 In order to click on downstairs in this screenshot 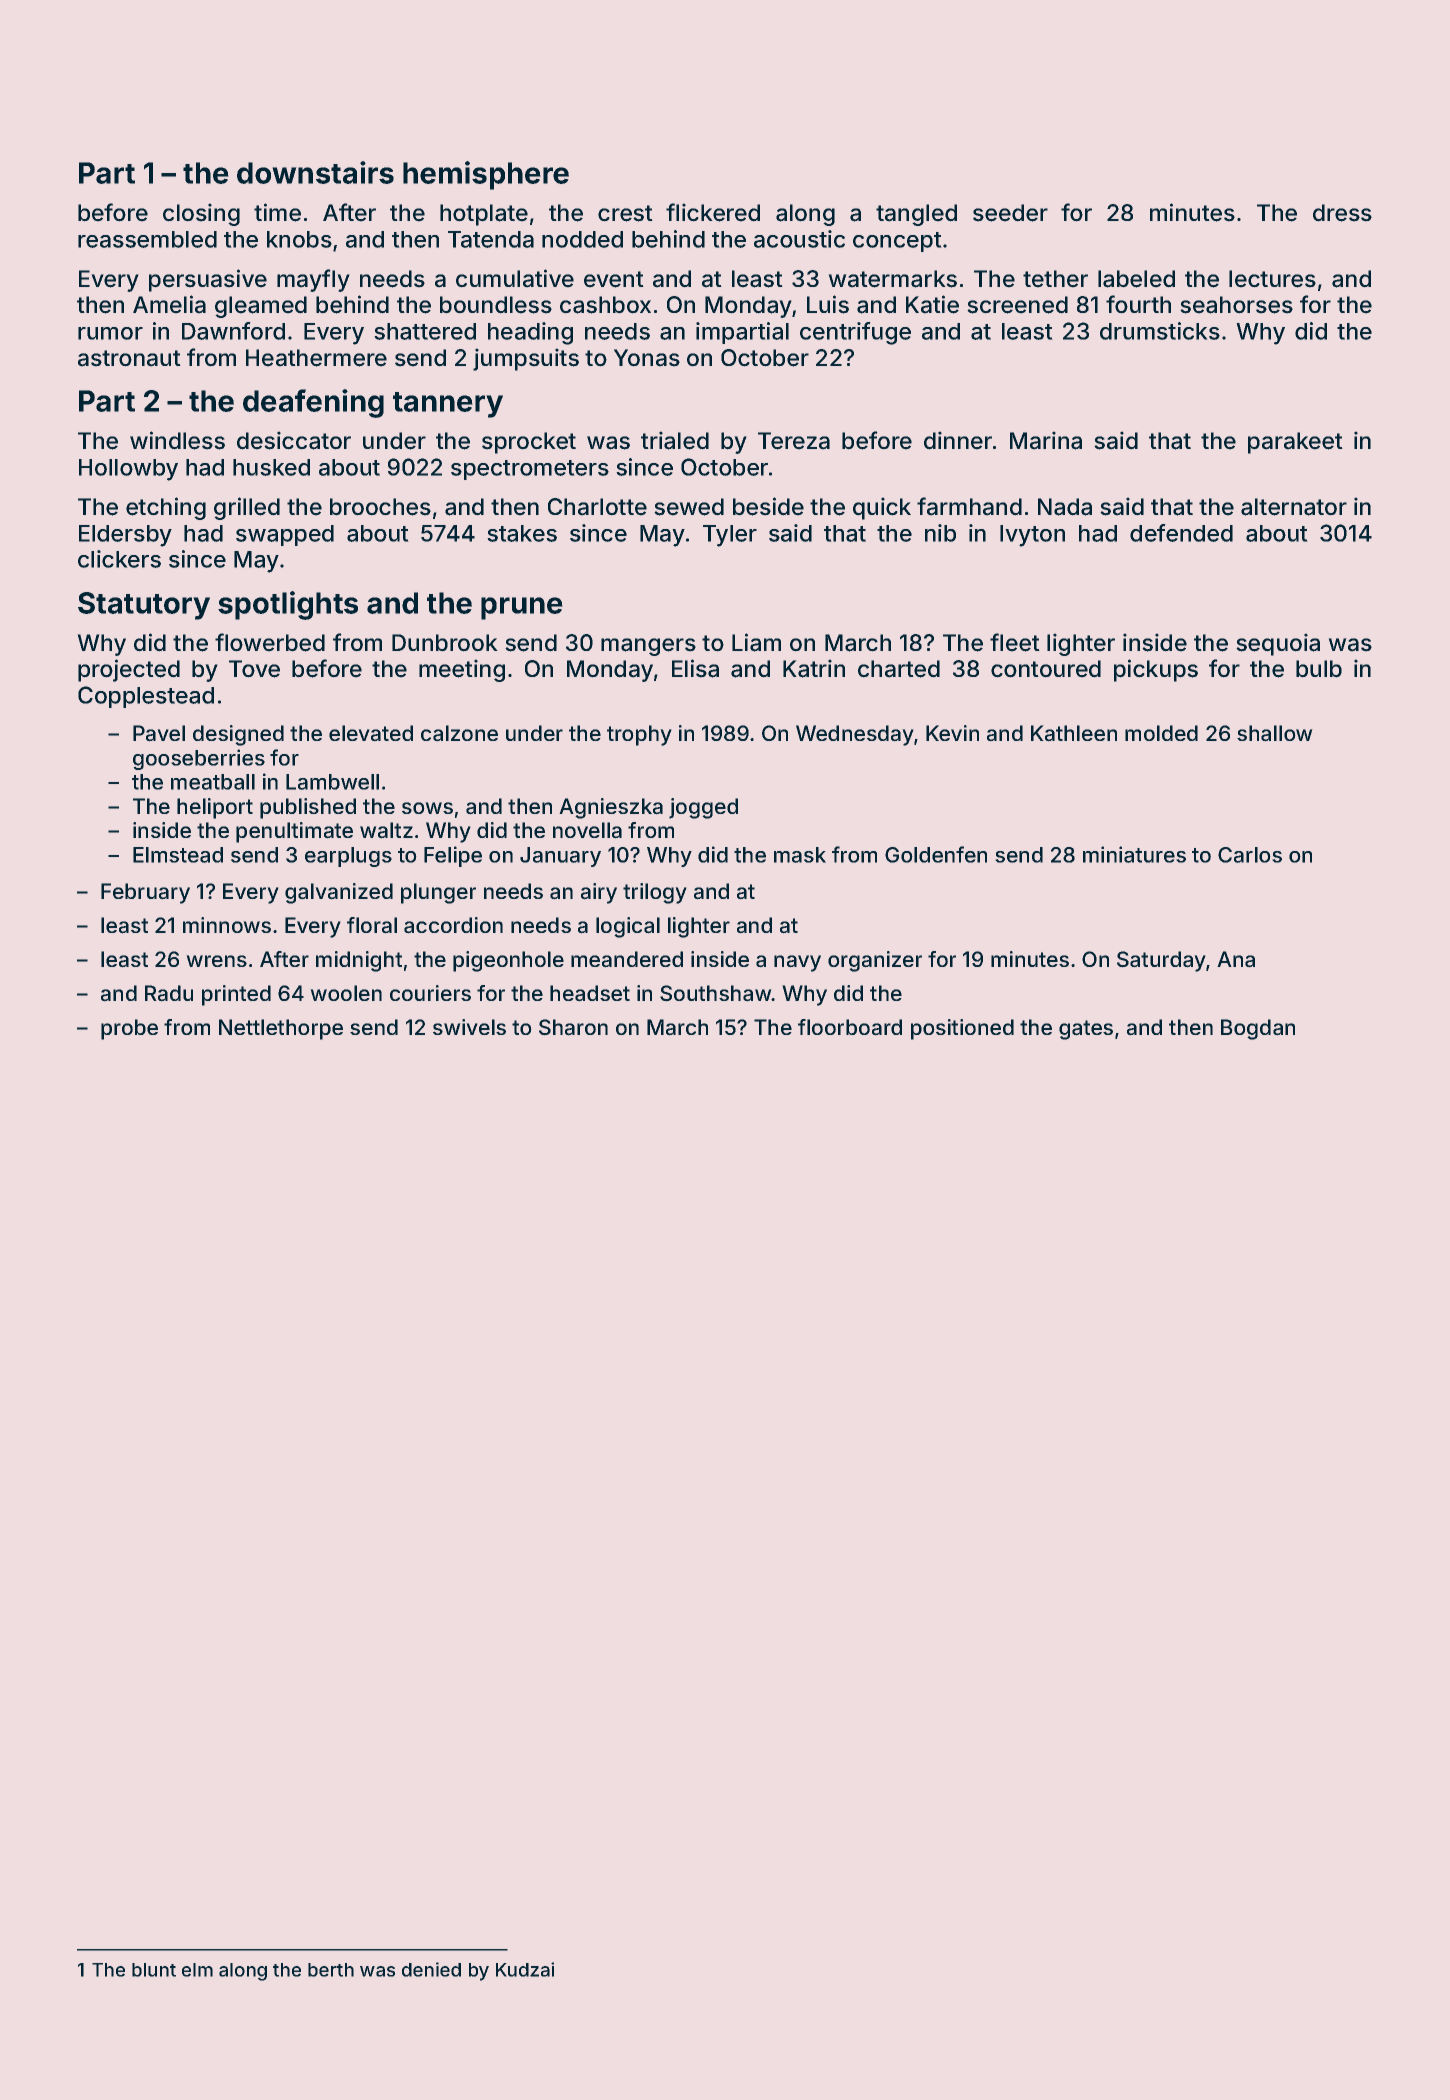, I will do `click(315, 172)`.
